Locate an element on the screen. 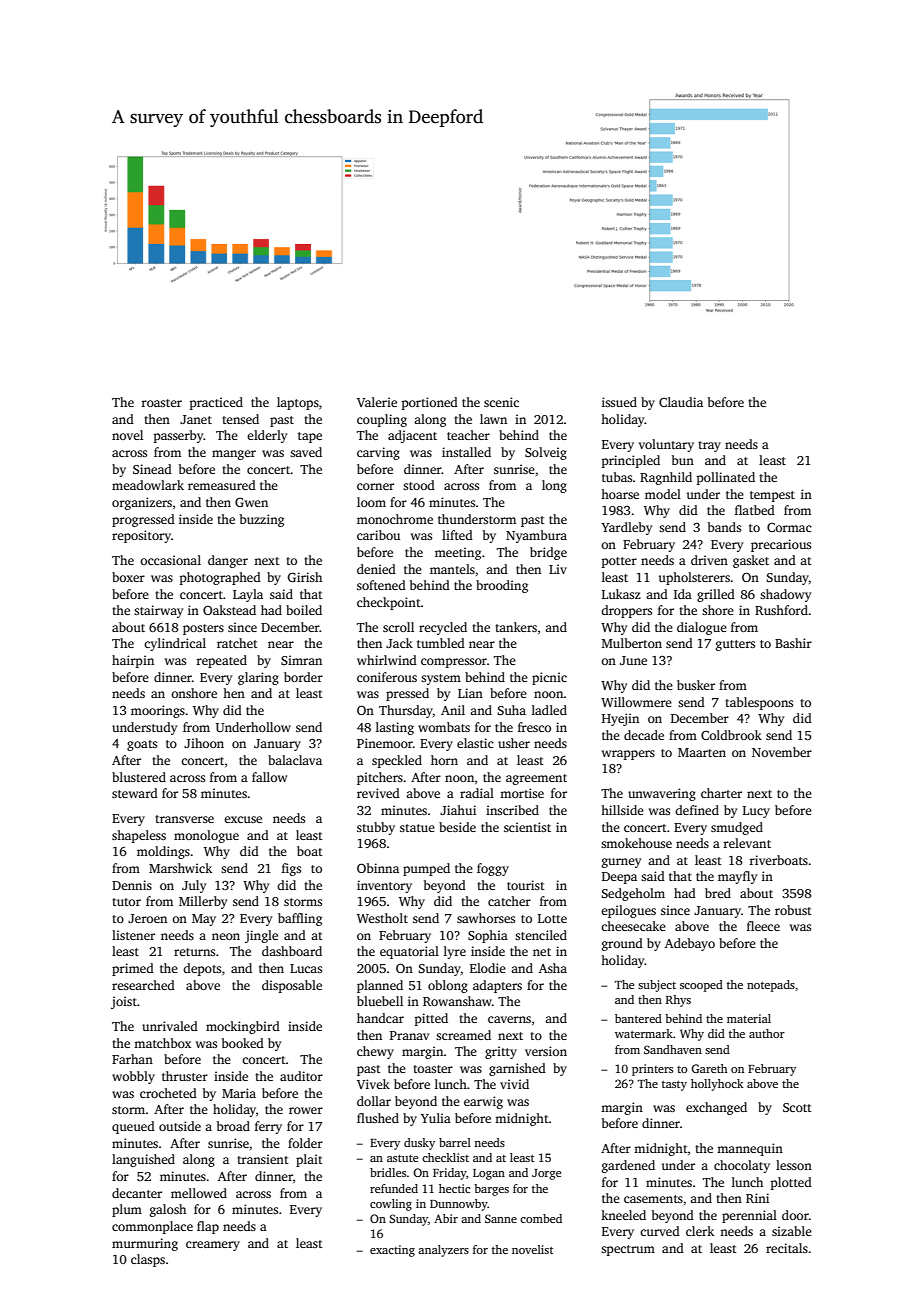 This screenshot has width=924, height=1308. Dennis is located at coordinates (132, 885).
